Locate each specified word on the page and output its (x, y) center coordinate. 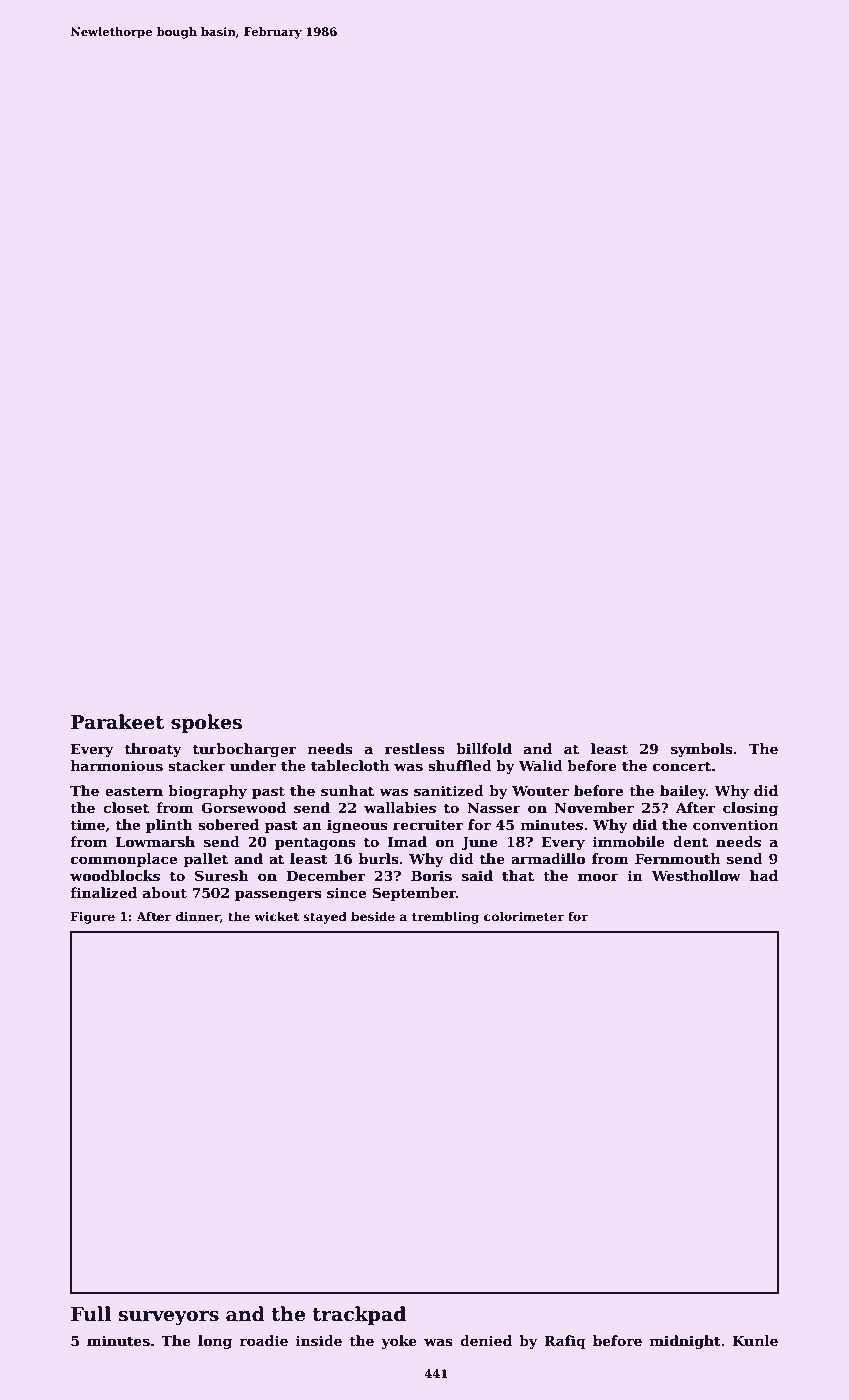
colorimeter (524, 916)
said (477, 875)
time (87, 824)
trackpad (359, 1315)
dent (690, 841)
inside (318, 1340)
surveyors (169, 1318)
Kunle (755, 1340)
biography (207, 792)
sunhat (347, 790)
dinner (198, 917)
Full (91, 1314)
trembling (445, 917)
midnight (685, 1342)
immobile (628, 841)
